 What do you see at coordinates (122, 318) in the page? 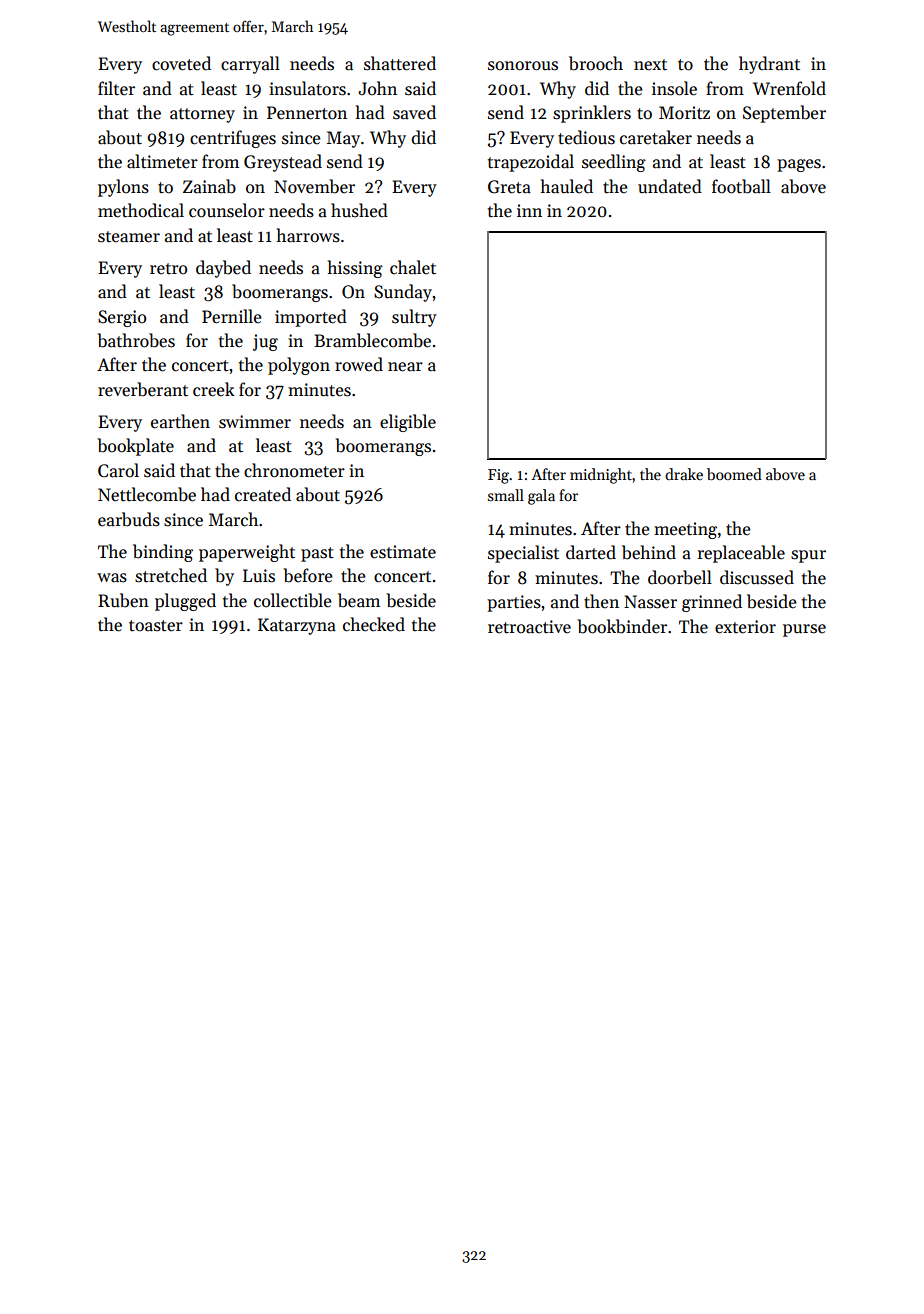
I see `Sergio` at bounding box center [122, 318].
